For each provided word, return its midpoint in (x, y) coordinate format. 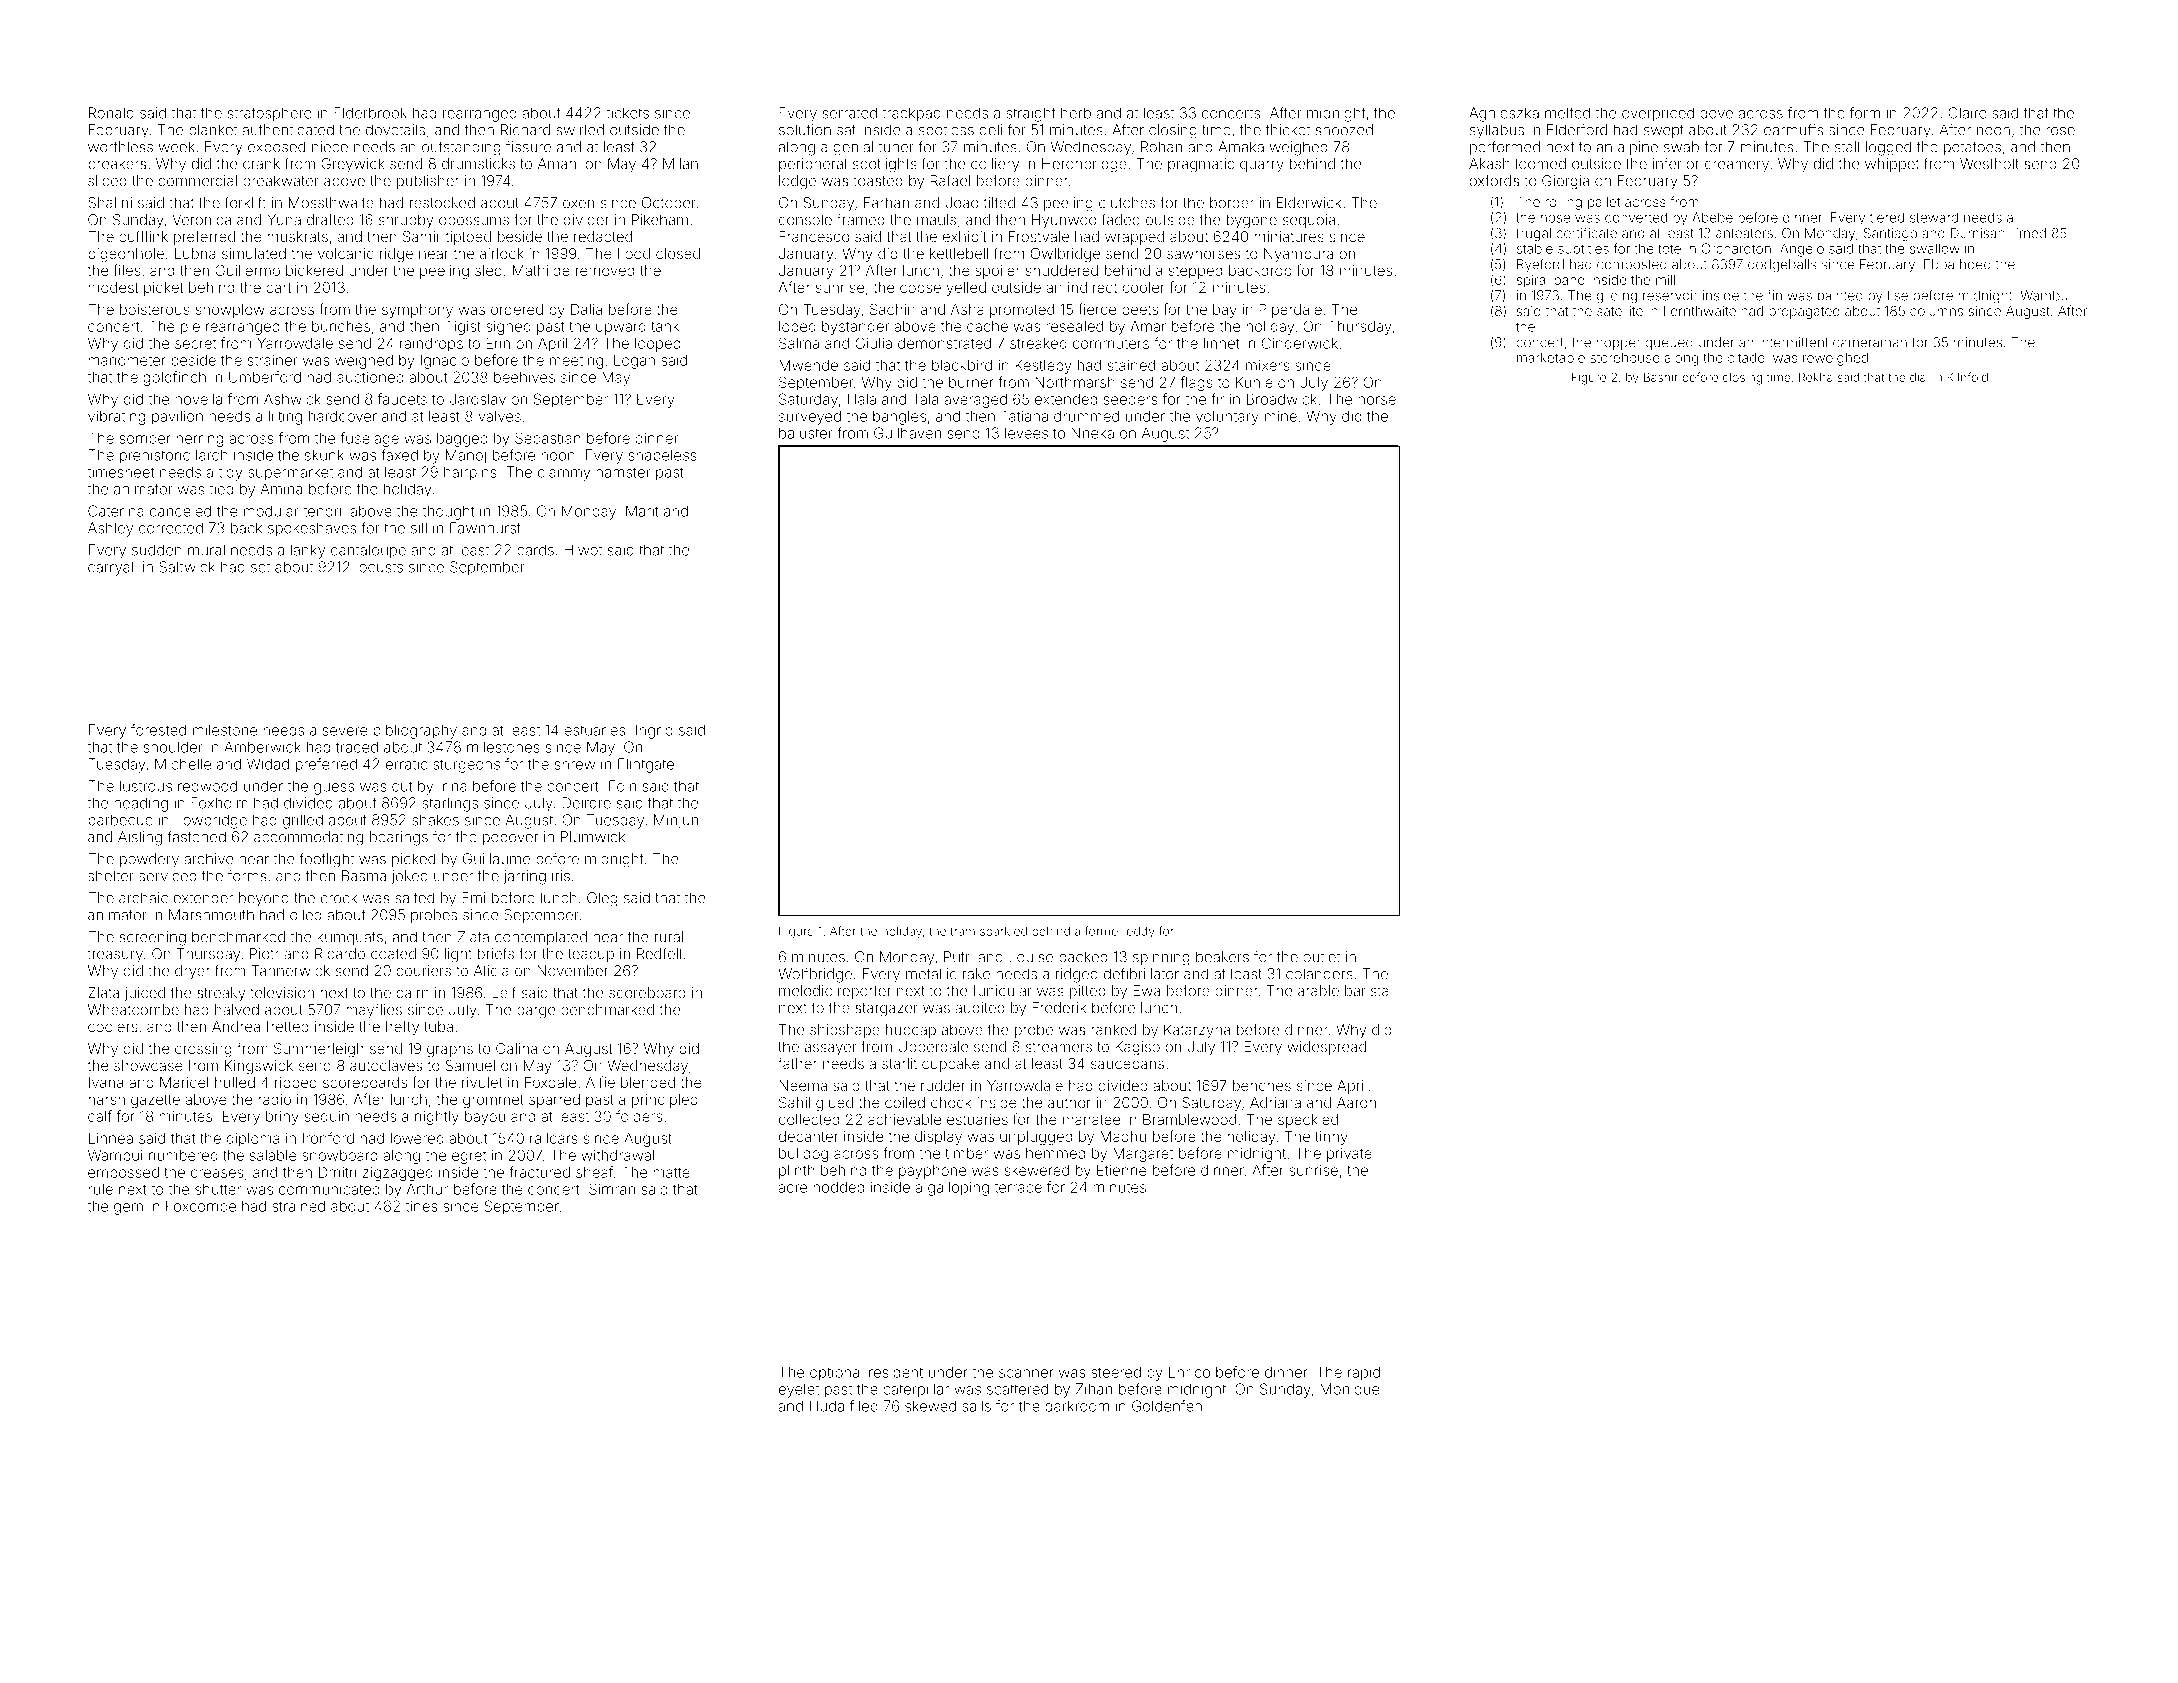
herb (1076, 113)
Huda (827, 1406)
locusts (379, 567)
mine (1281, 416)
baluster (806, 433)
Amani (559, 164)
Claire (1967, 113)
